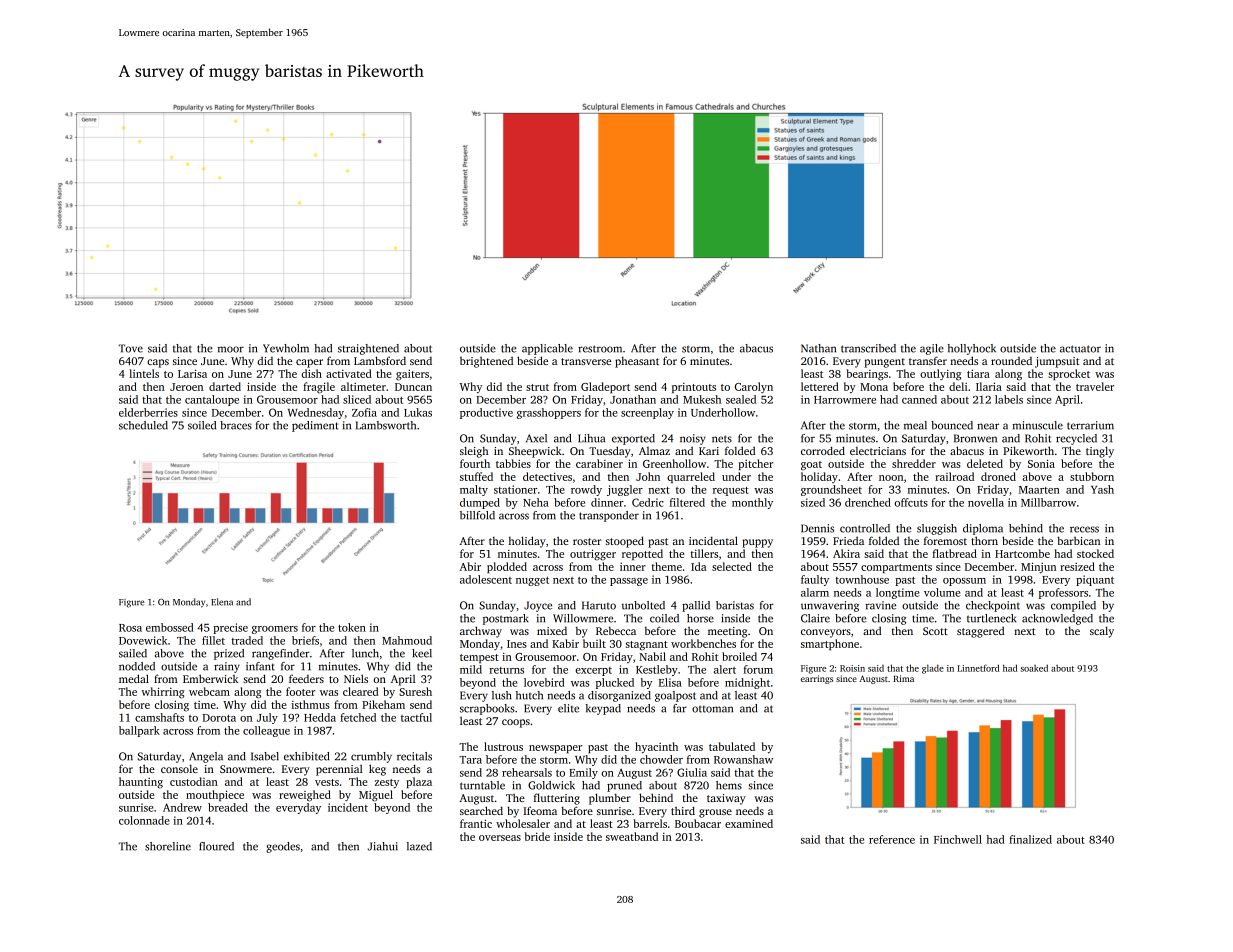  I want to click on traveler, so click(1095, 386).
